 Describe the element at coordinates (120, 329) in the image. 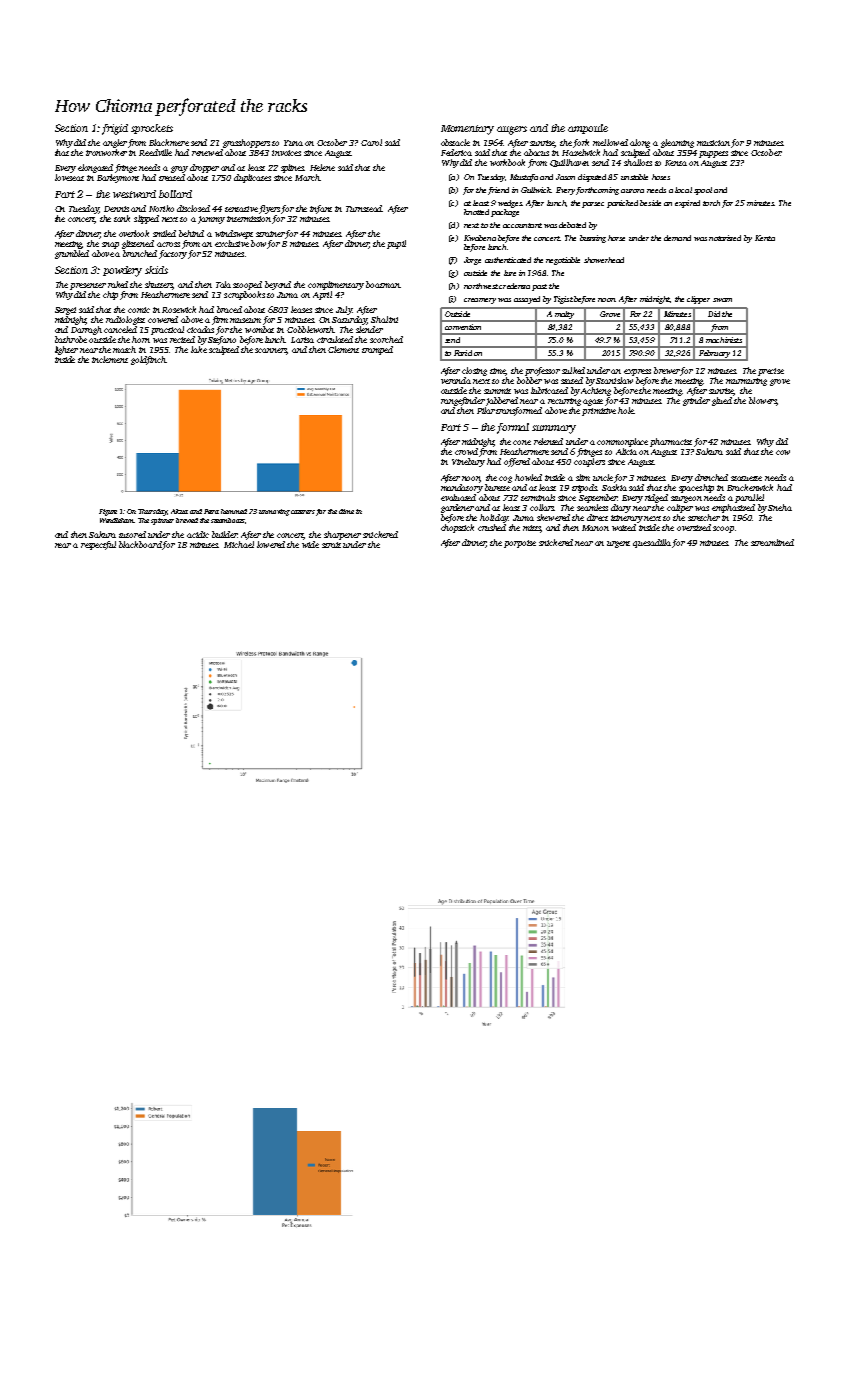

I see `canceled` at that location.
